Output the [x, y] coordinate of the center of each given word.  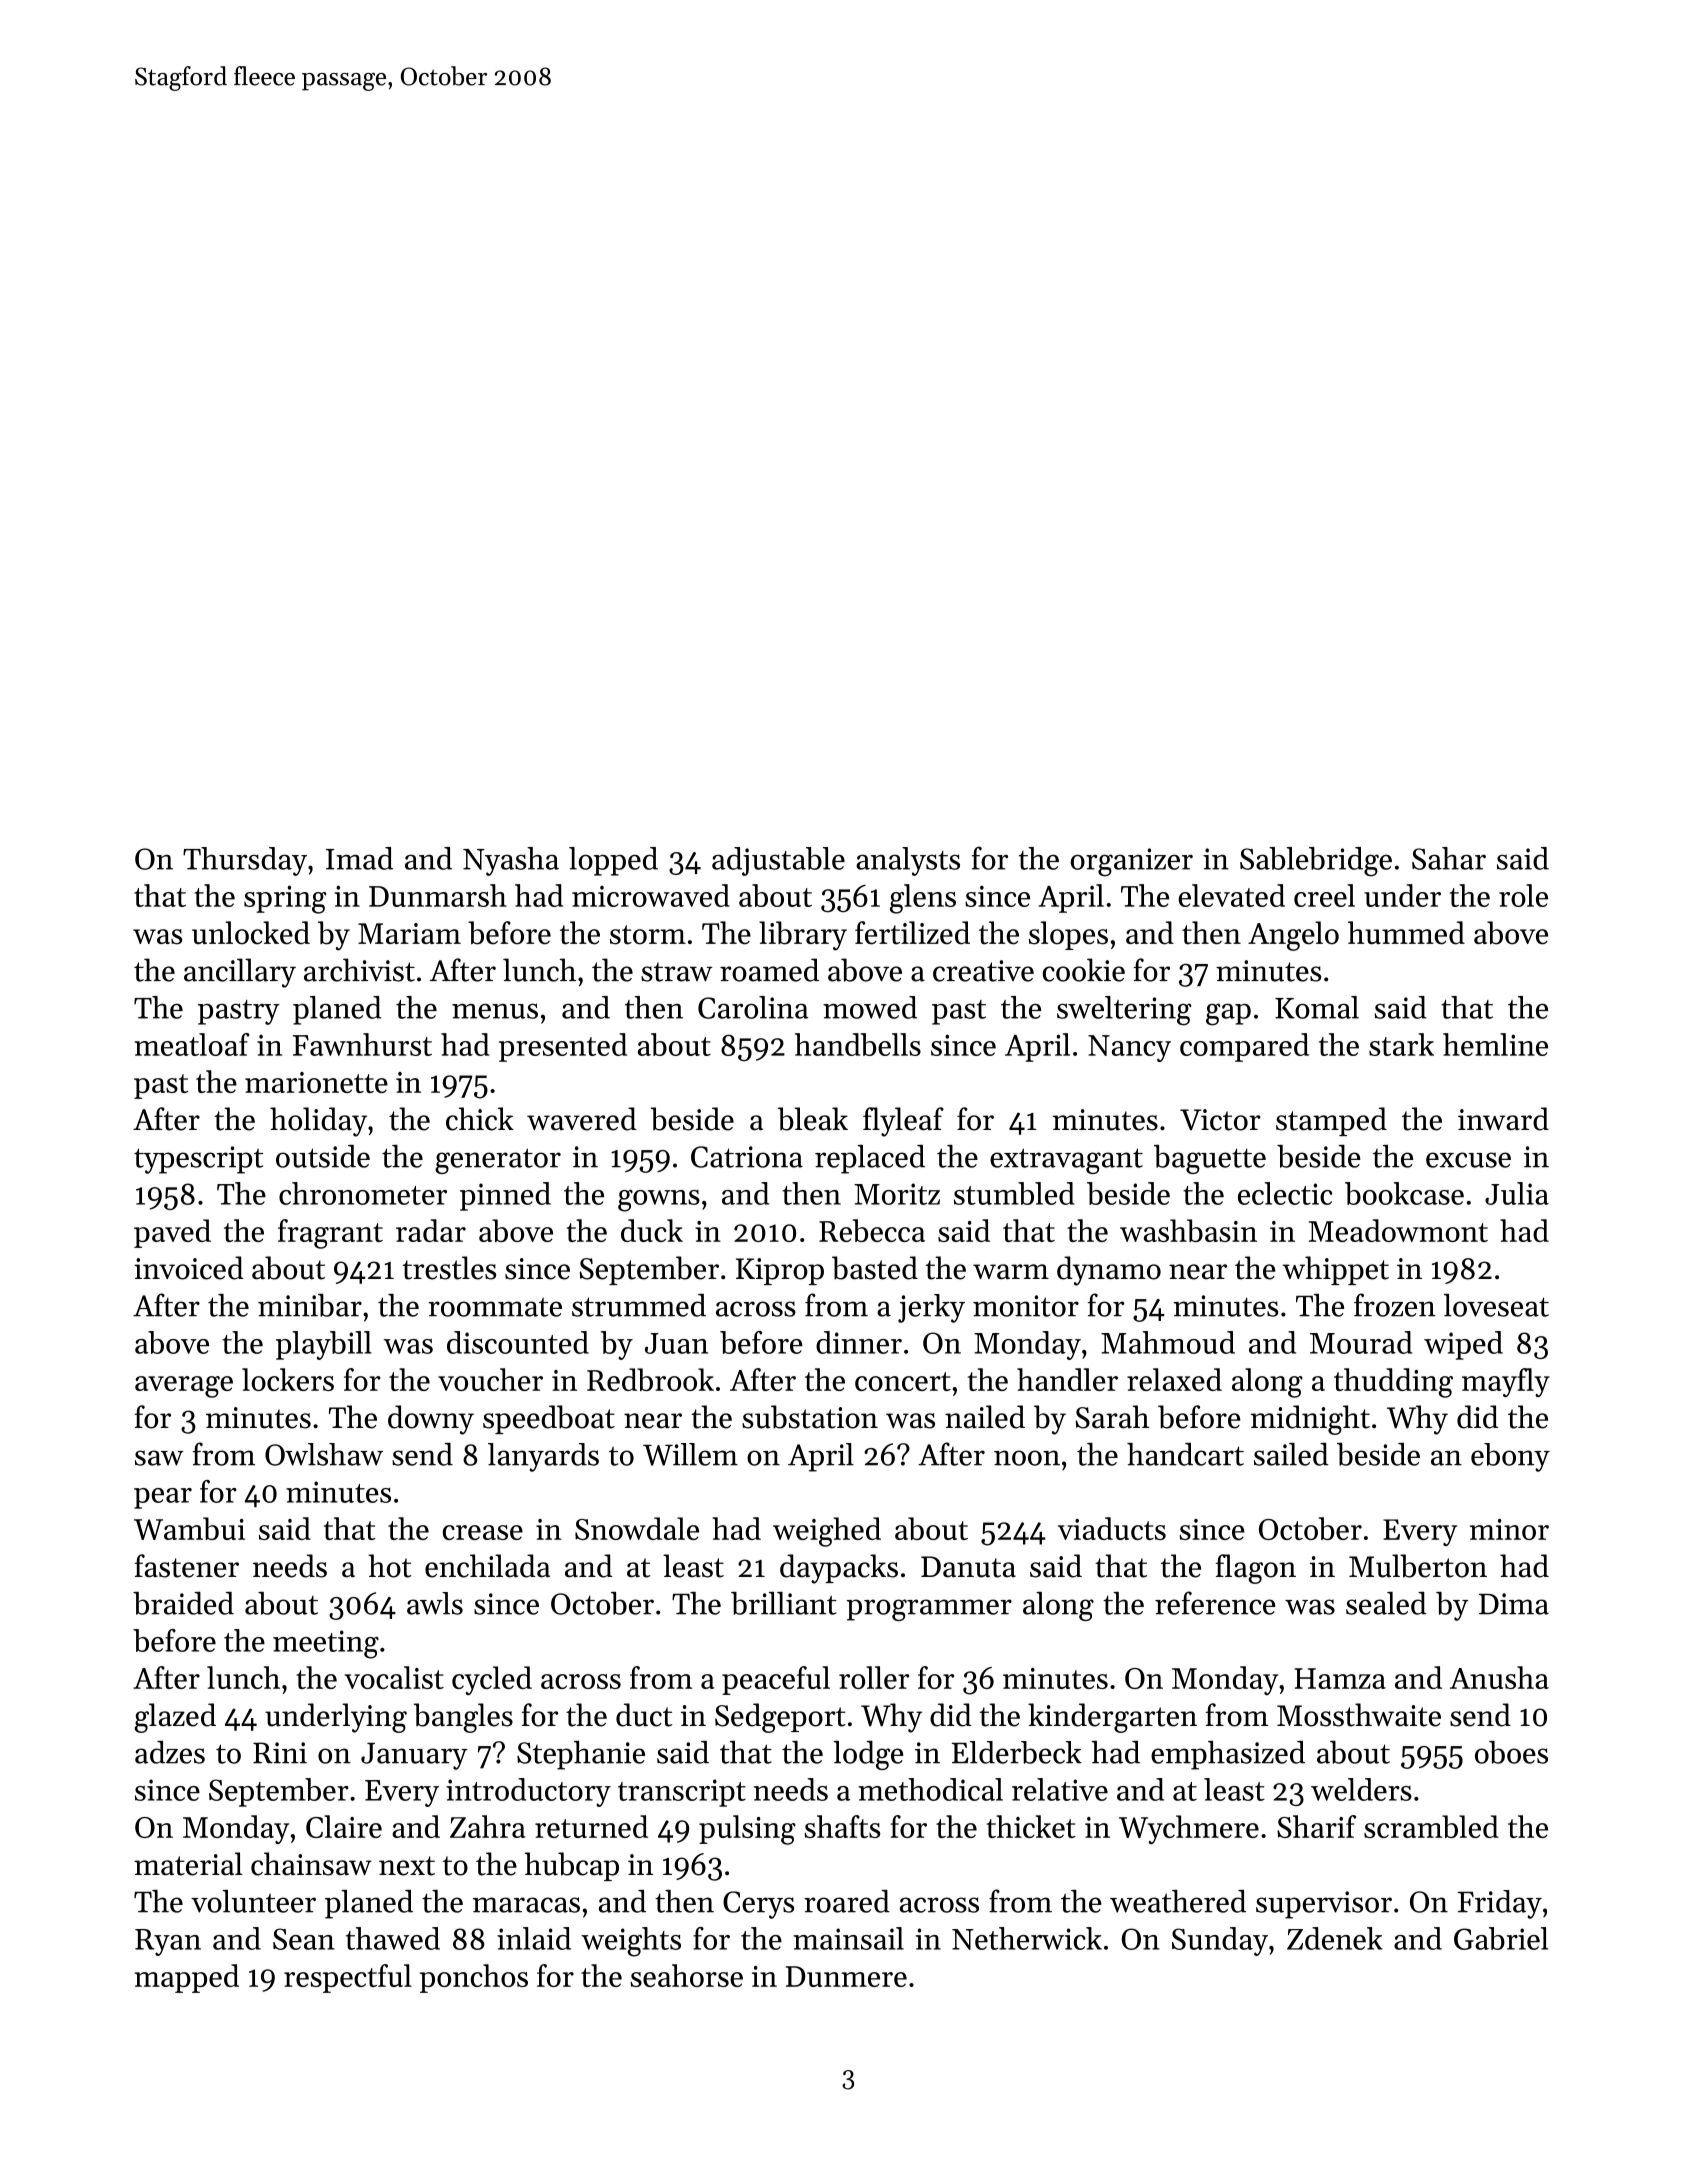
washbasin [1188, 1230]
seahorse [686, 1975]
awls [435, 1603]
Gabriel [1501, 1938]
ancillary [240, 973]
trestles [449, 1268]
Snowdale [637, 1528]
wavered [582, 1119]
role [1523, 895]
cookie [1084, 970]
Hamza [1340, 1678]
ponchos [474, 1978]
